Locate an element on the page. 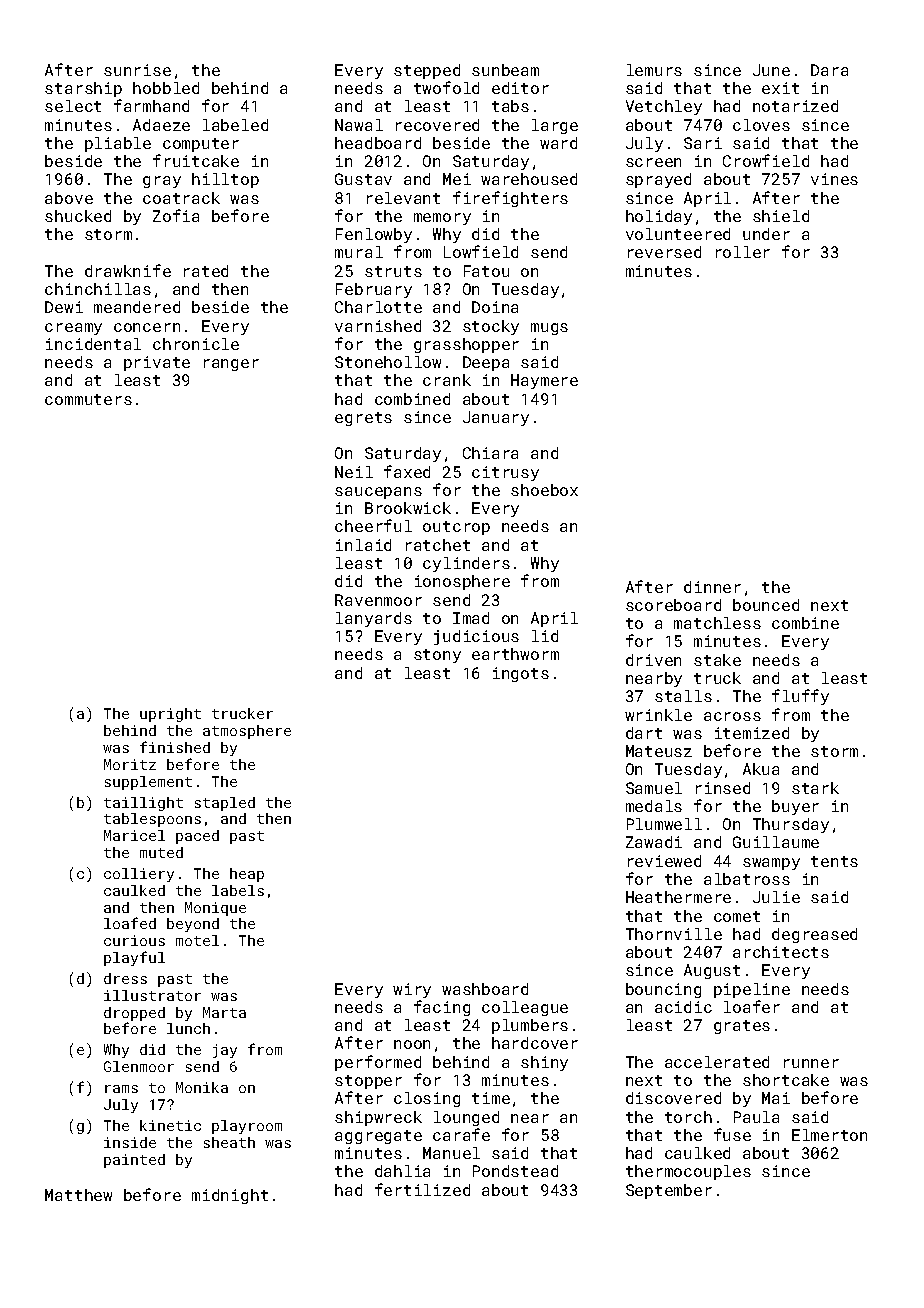  Heathermere is located at coordinates (678, 897).
